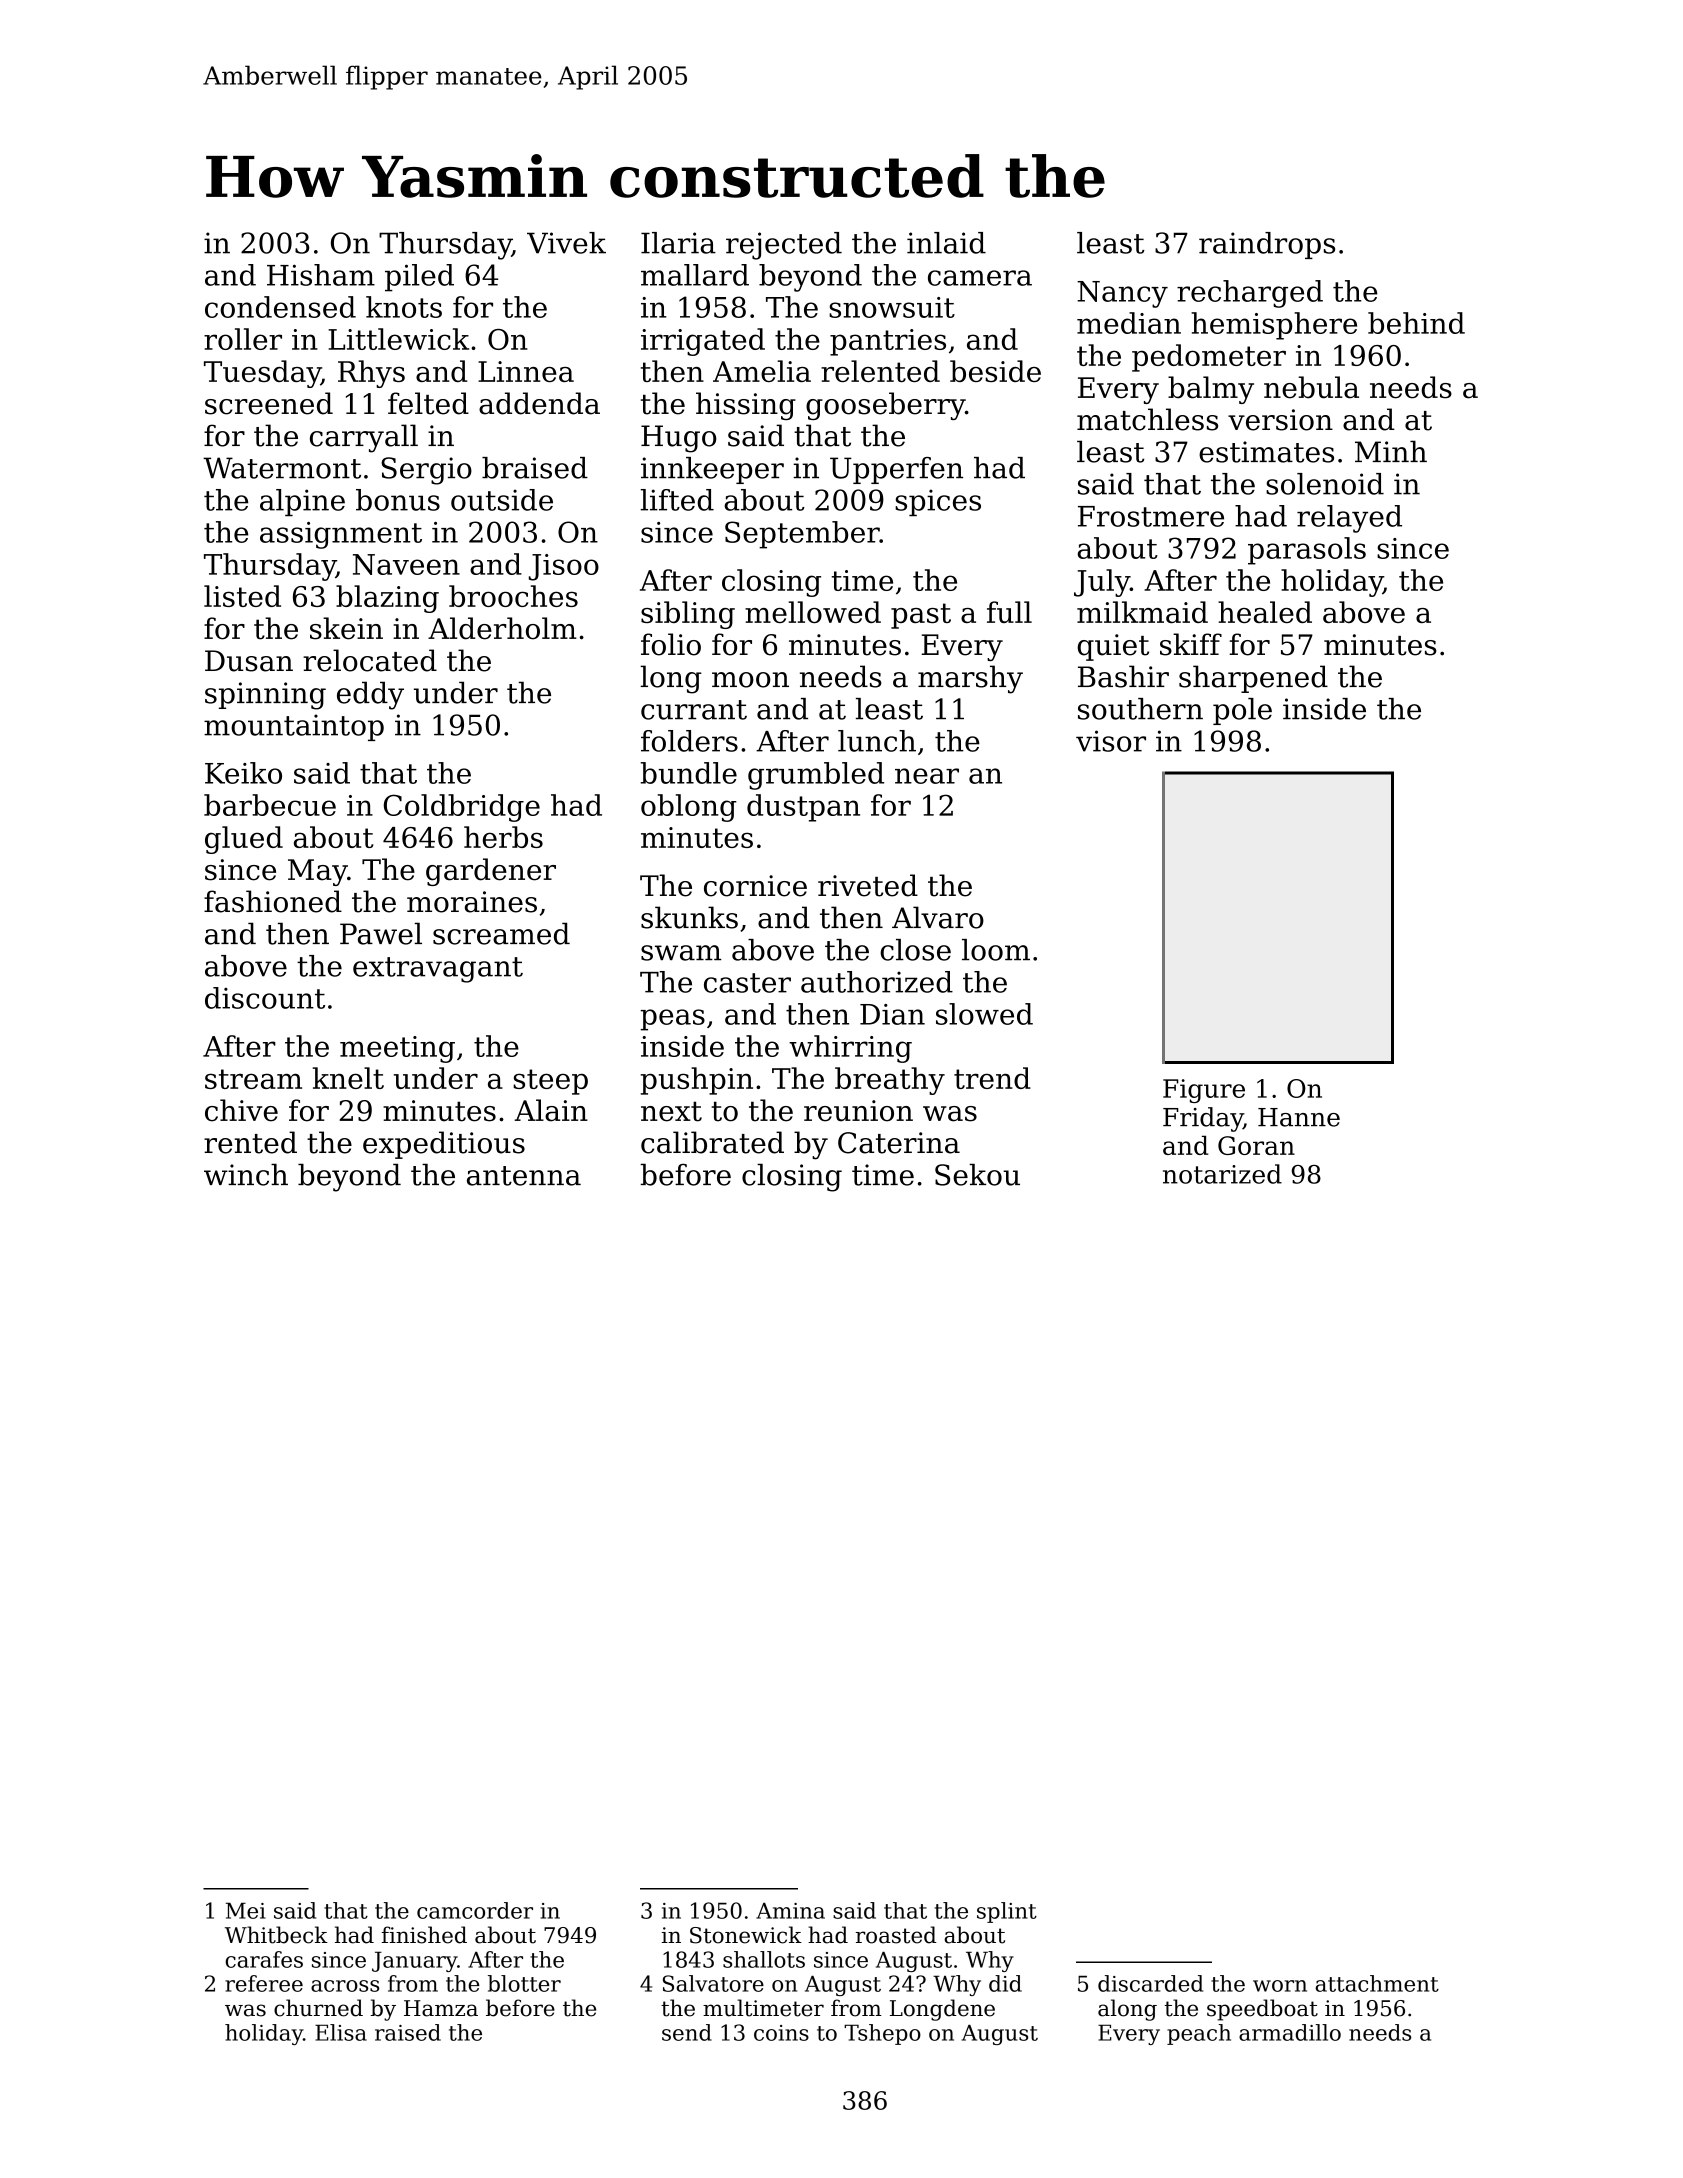 This screenshot has width=1683, height=2178. I want to click on Sekou, so click(977, 1175).
